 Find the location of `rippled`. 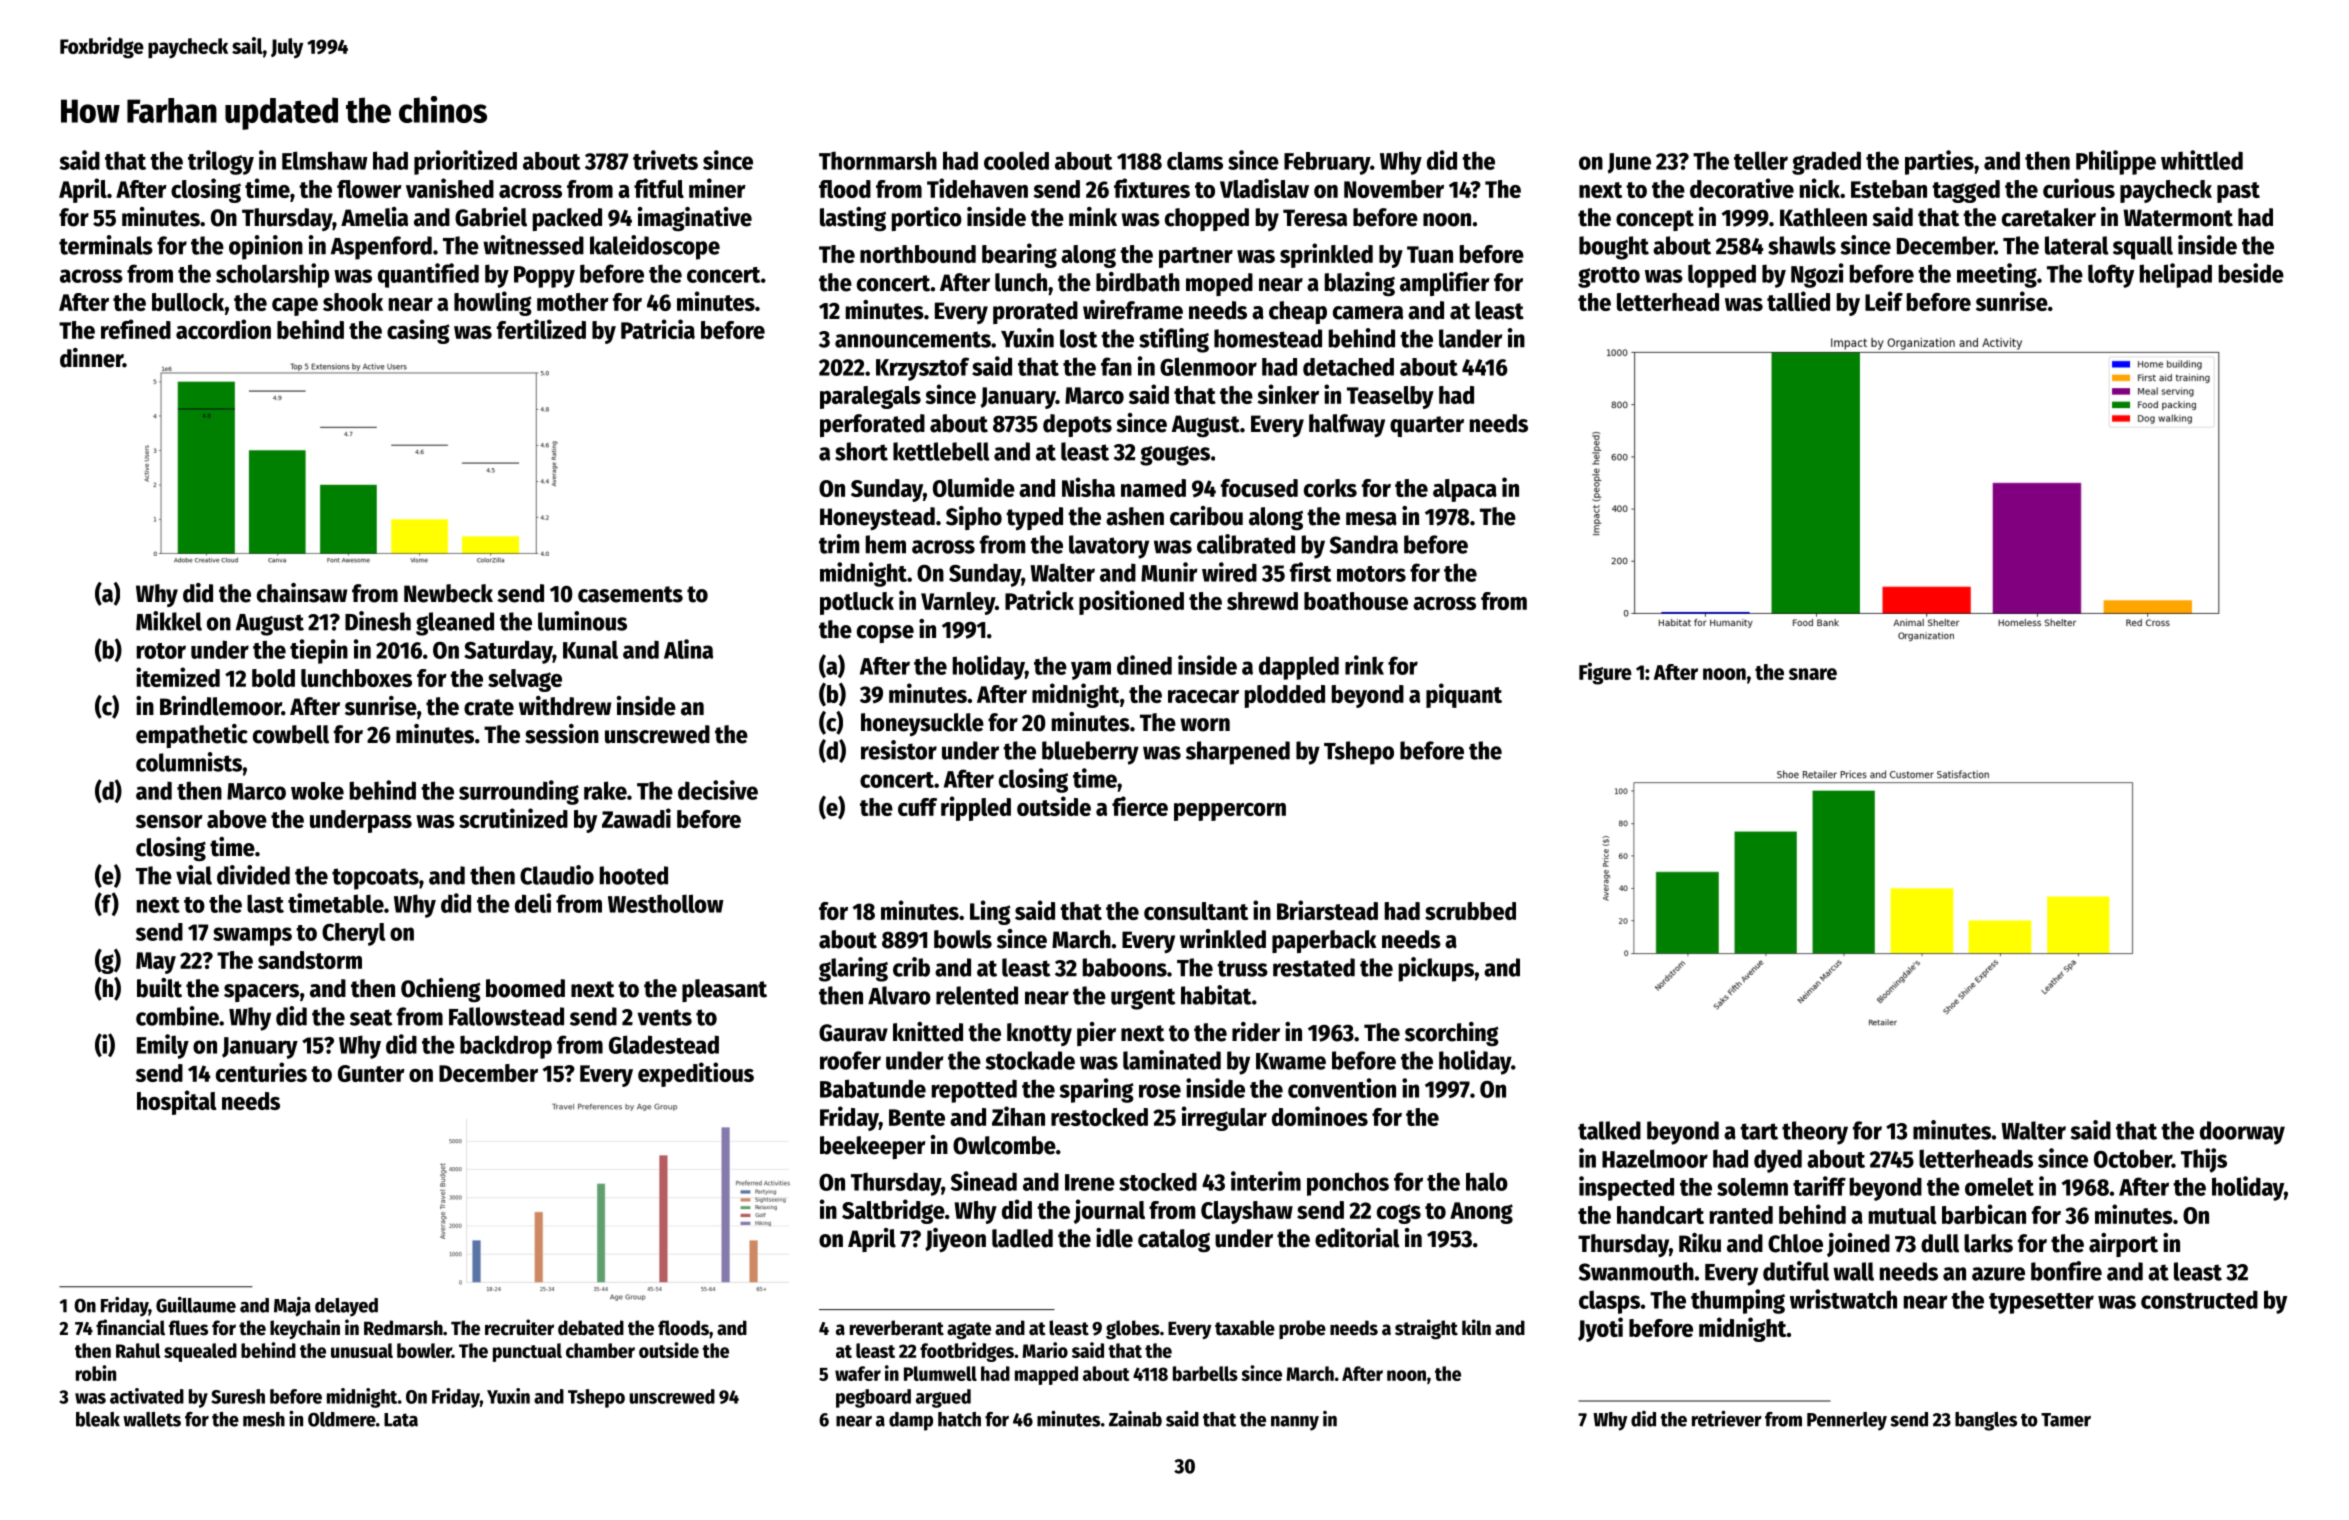

rippled is located at coordinates (976, 808).
